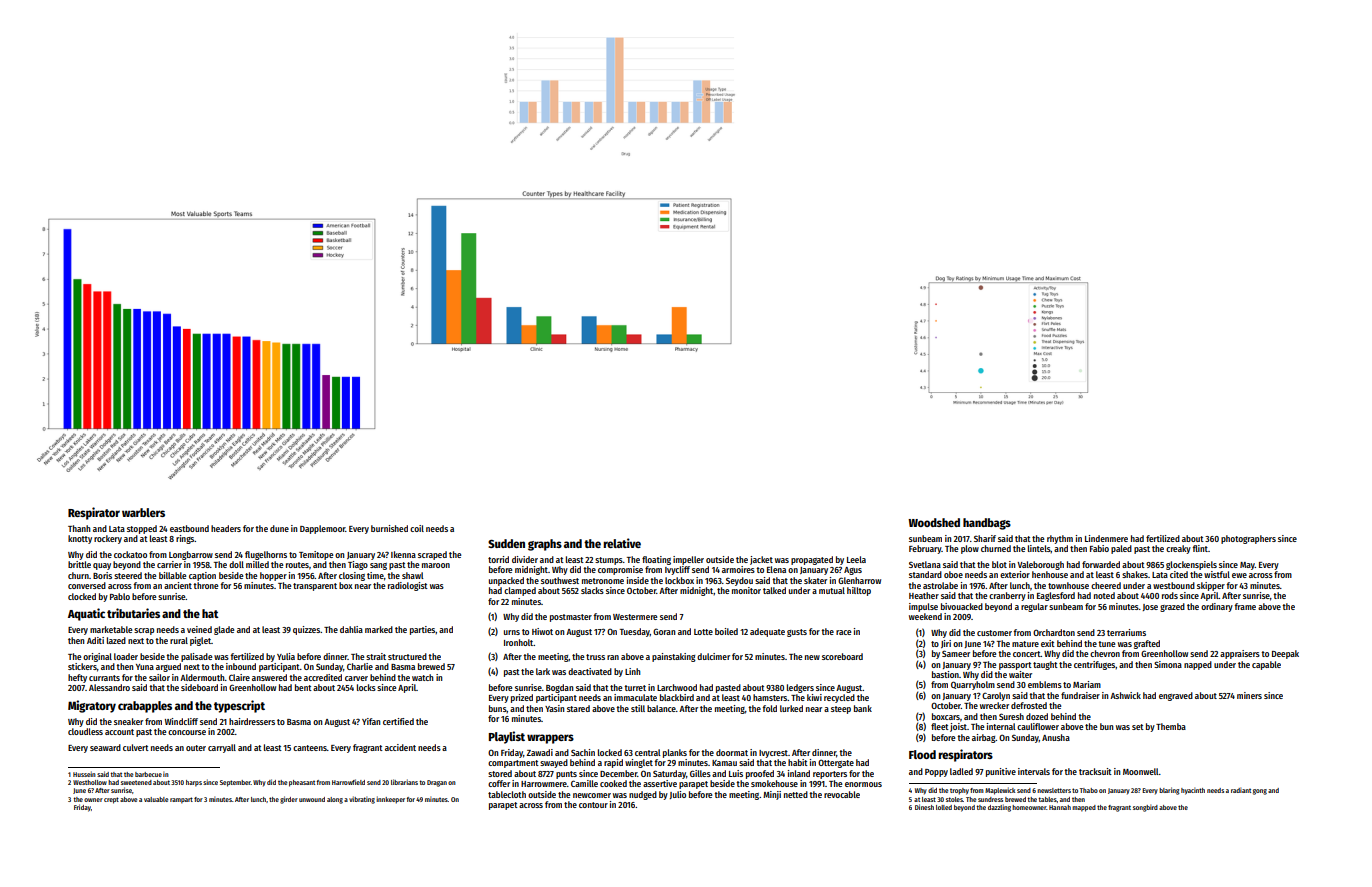 This screenshot has height=887, width=1372. What do you see at coordinates (423, 630) in the screenshot?
I see `parties` at bounding box center [423, 630].
